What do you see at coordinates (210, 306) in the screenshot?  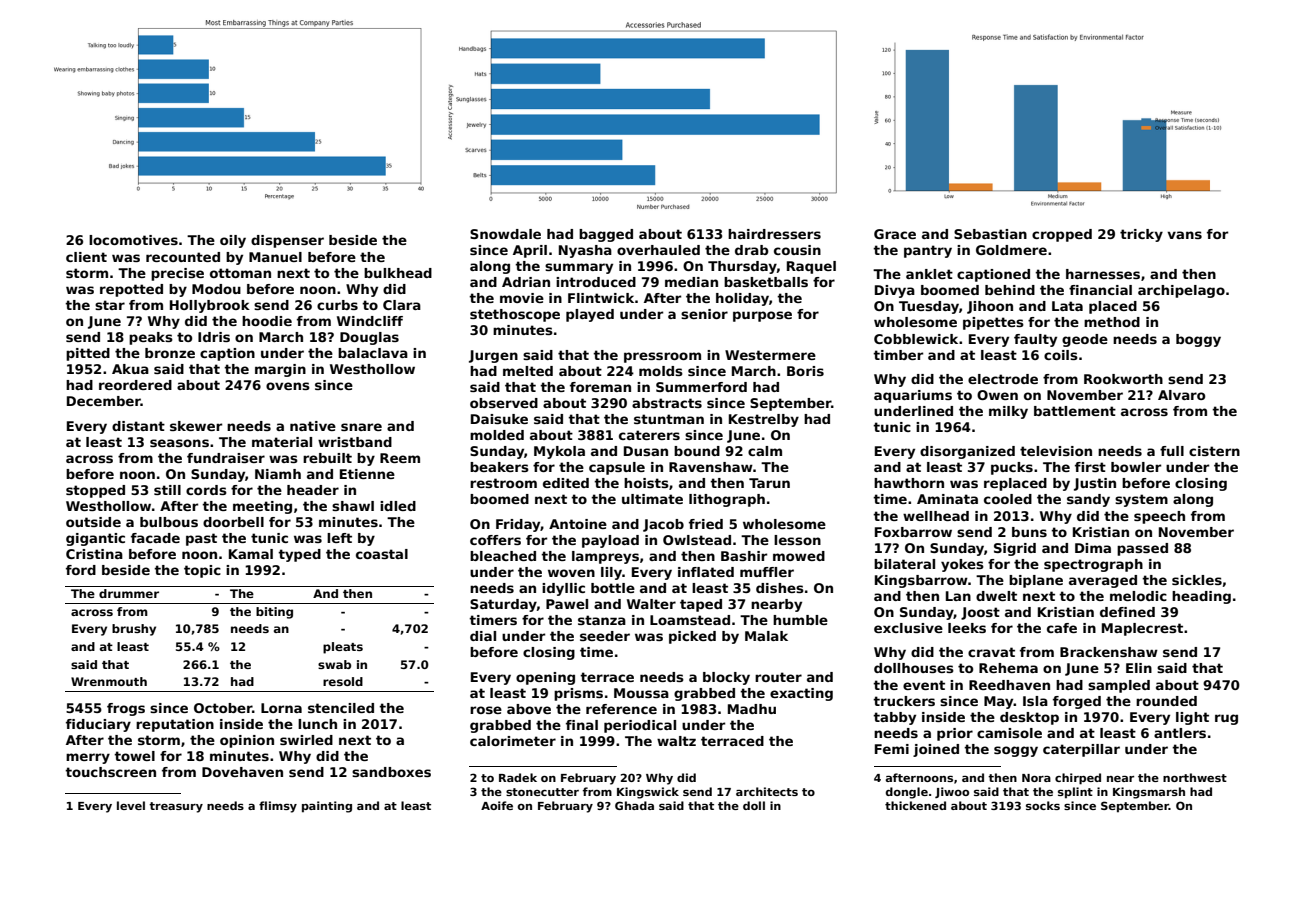 I see `Hollybrook` at bounding box center [210, 306].
